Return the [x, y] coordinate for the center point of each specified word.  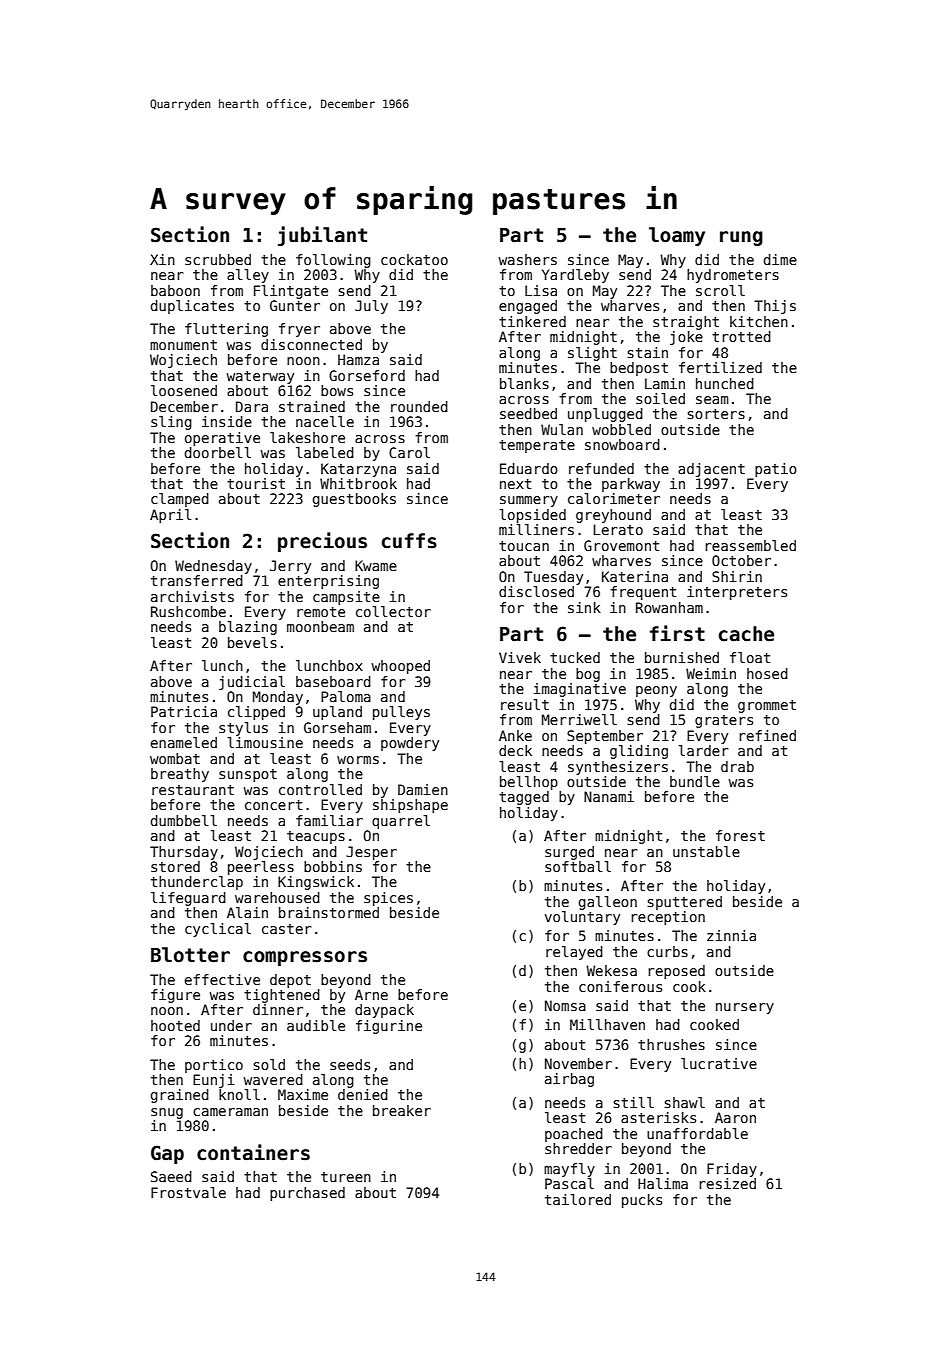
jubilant [322, 236]
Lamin [665, 383]
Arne [371, 994]
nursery [745, 1008]
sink [584, 607]
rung [741, 238]
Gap [167, 1154]
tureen [346, 1177]
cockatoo [414, 259]
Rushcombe [188, 611]
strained [312, 406]
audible [316, 1025]
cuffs [409, 541]
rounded [419, 406]
